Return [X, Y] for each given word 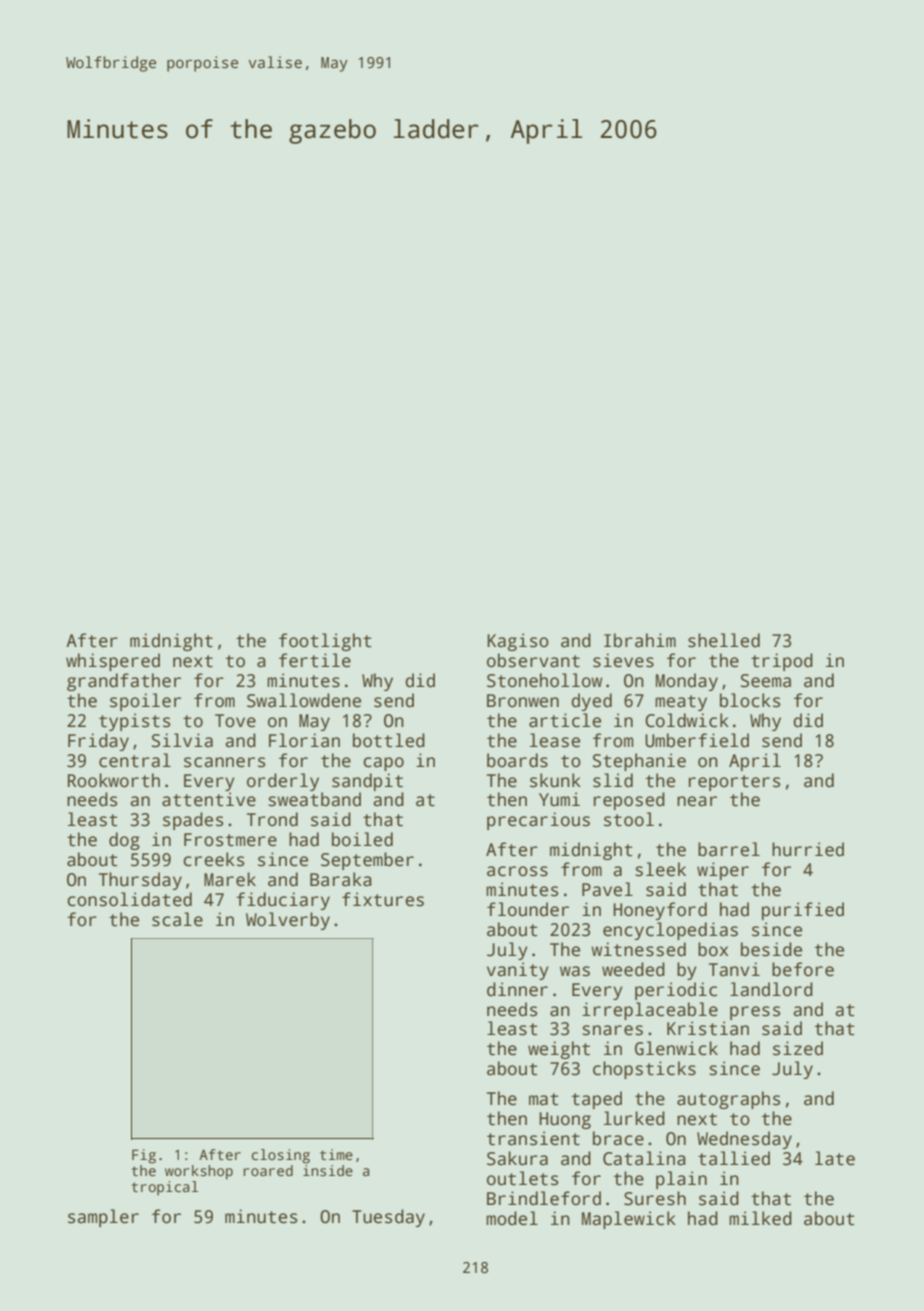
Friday [98, 742]
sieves [623, 660]
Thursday [140, 881]
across [517, 871]
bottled [389, 740]
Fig [144, 1156]
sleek [660, 869]
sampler [103, 1218]
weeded [633, 969]
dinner [517, 989]
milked [760, 1218]
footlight [325, 642]
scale [177, 919]
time [336, 1154]
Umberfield [697, 740]
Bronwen [523, 701]
